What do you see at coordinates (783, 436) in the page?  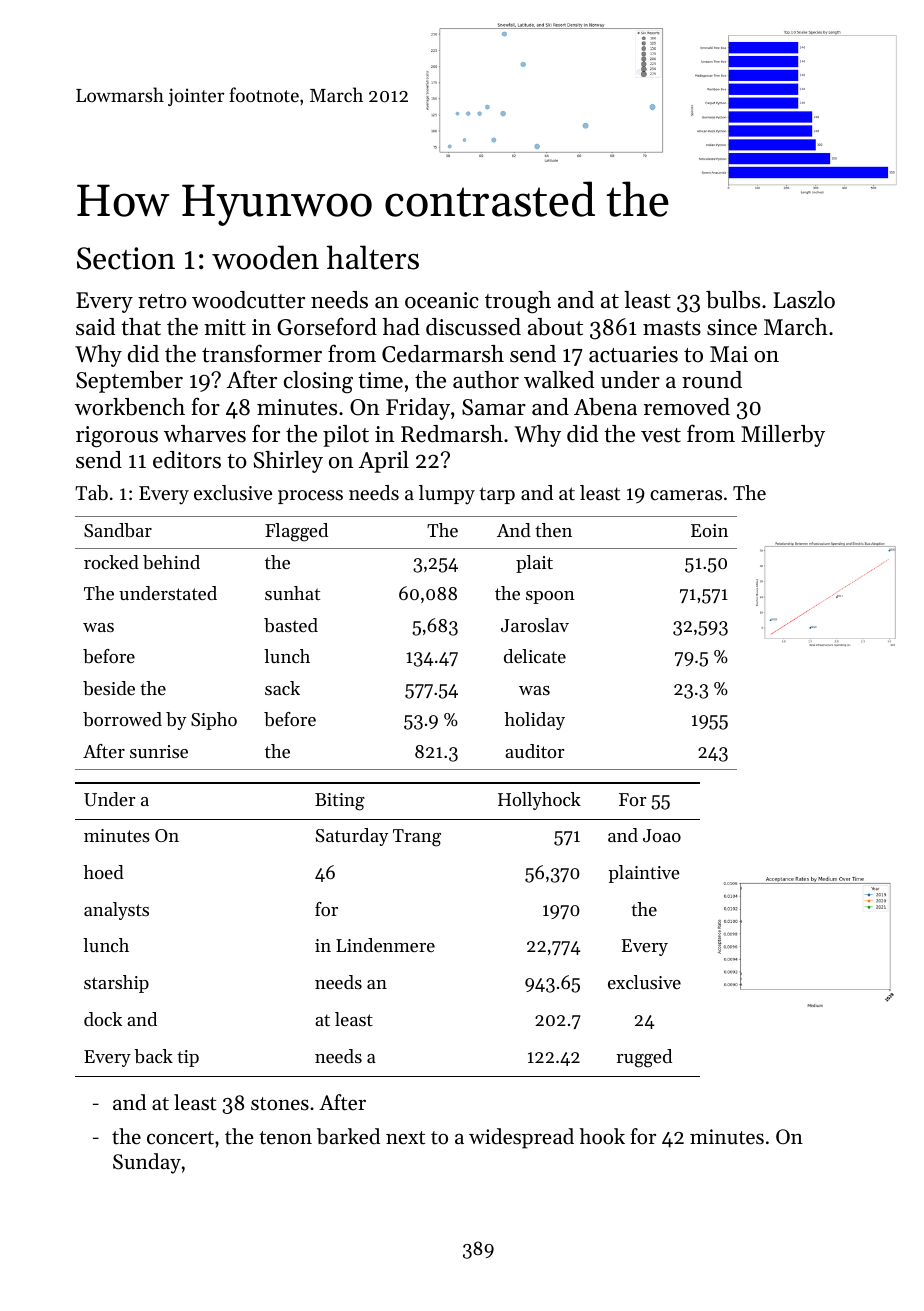 I see `Millerby` at bounding box center [783, 436].
